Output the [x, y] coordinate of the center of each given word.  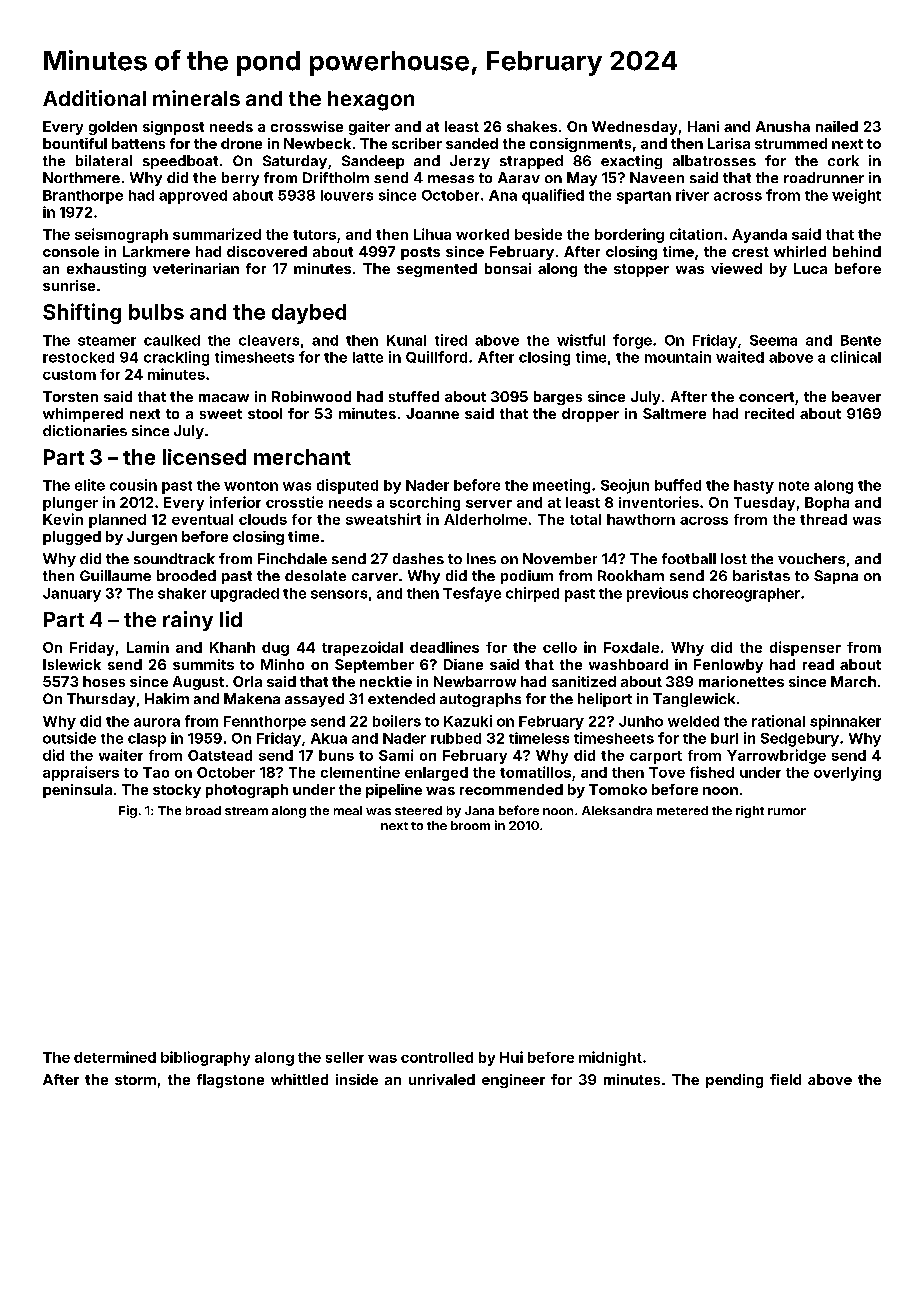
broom [470, 825]
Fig [128, 811]
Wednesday [634, 128]
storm [135, 1080]
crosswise [307, 126]
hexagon [371, 101]
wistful [581, 340]
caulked [172, 340]
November [560, 558]
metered [682, 810]
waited [740, 357]
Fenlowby [728, 666]
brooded [186, 575]
